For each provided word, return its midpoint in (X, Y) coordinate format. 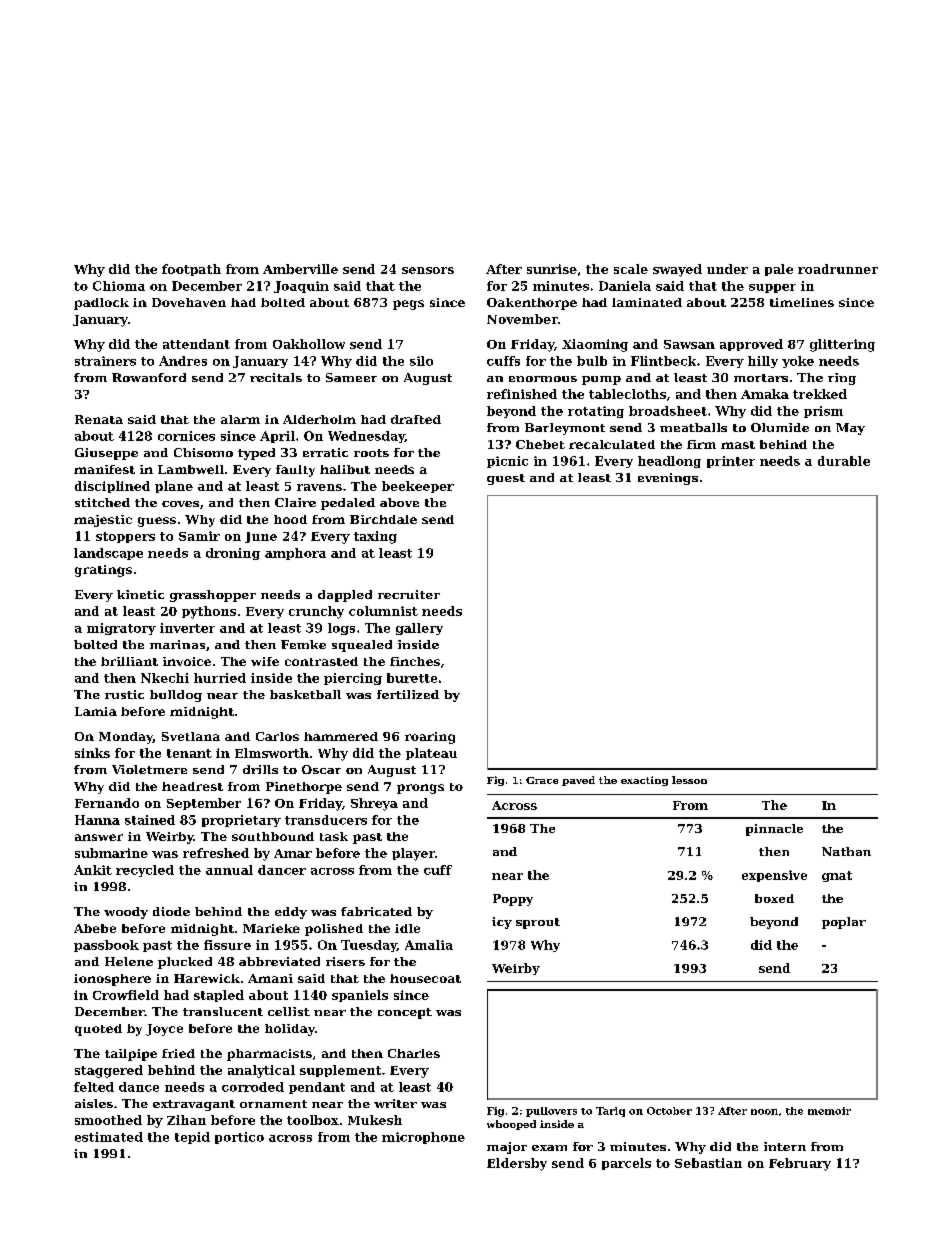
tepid (192, 1138)
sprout (538, 923)
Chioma (119, 286)
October (669, 1111)
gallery (419, 629)
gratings (103, 571)
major (507, 1148)
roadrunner (838, 269)
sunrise (552, 269)
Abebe (95, 928)
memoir (829, 1111)
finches (415, 661)
